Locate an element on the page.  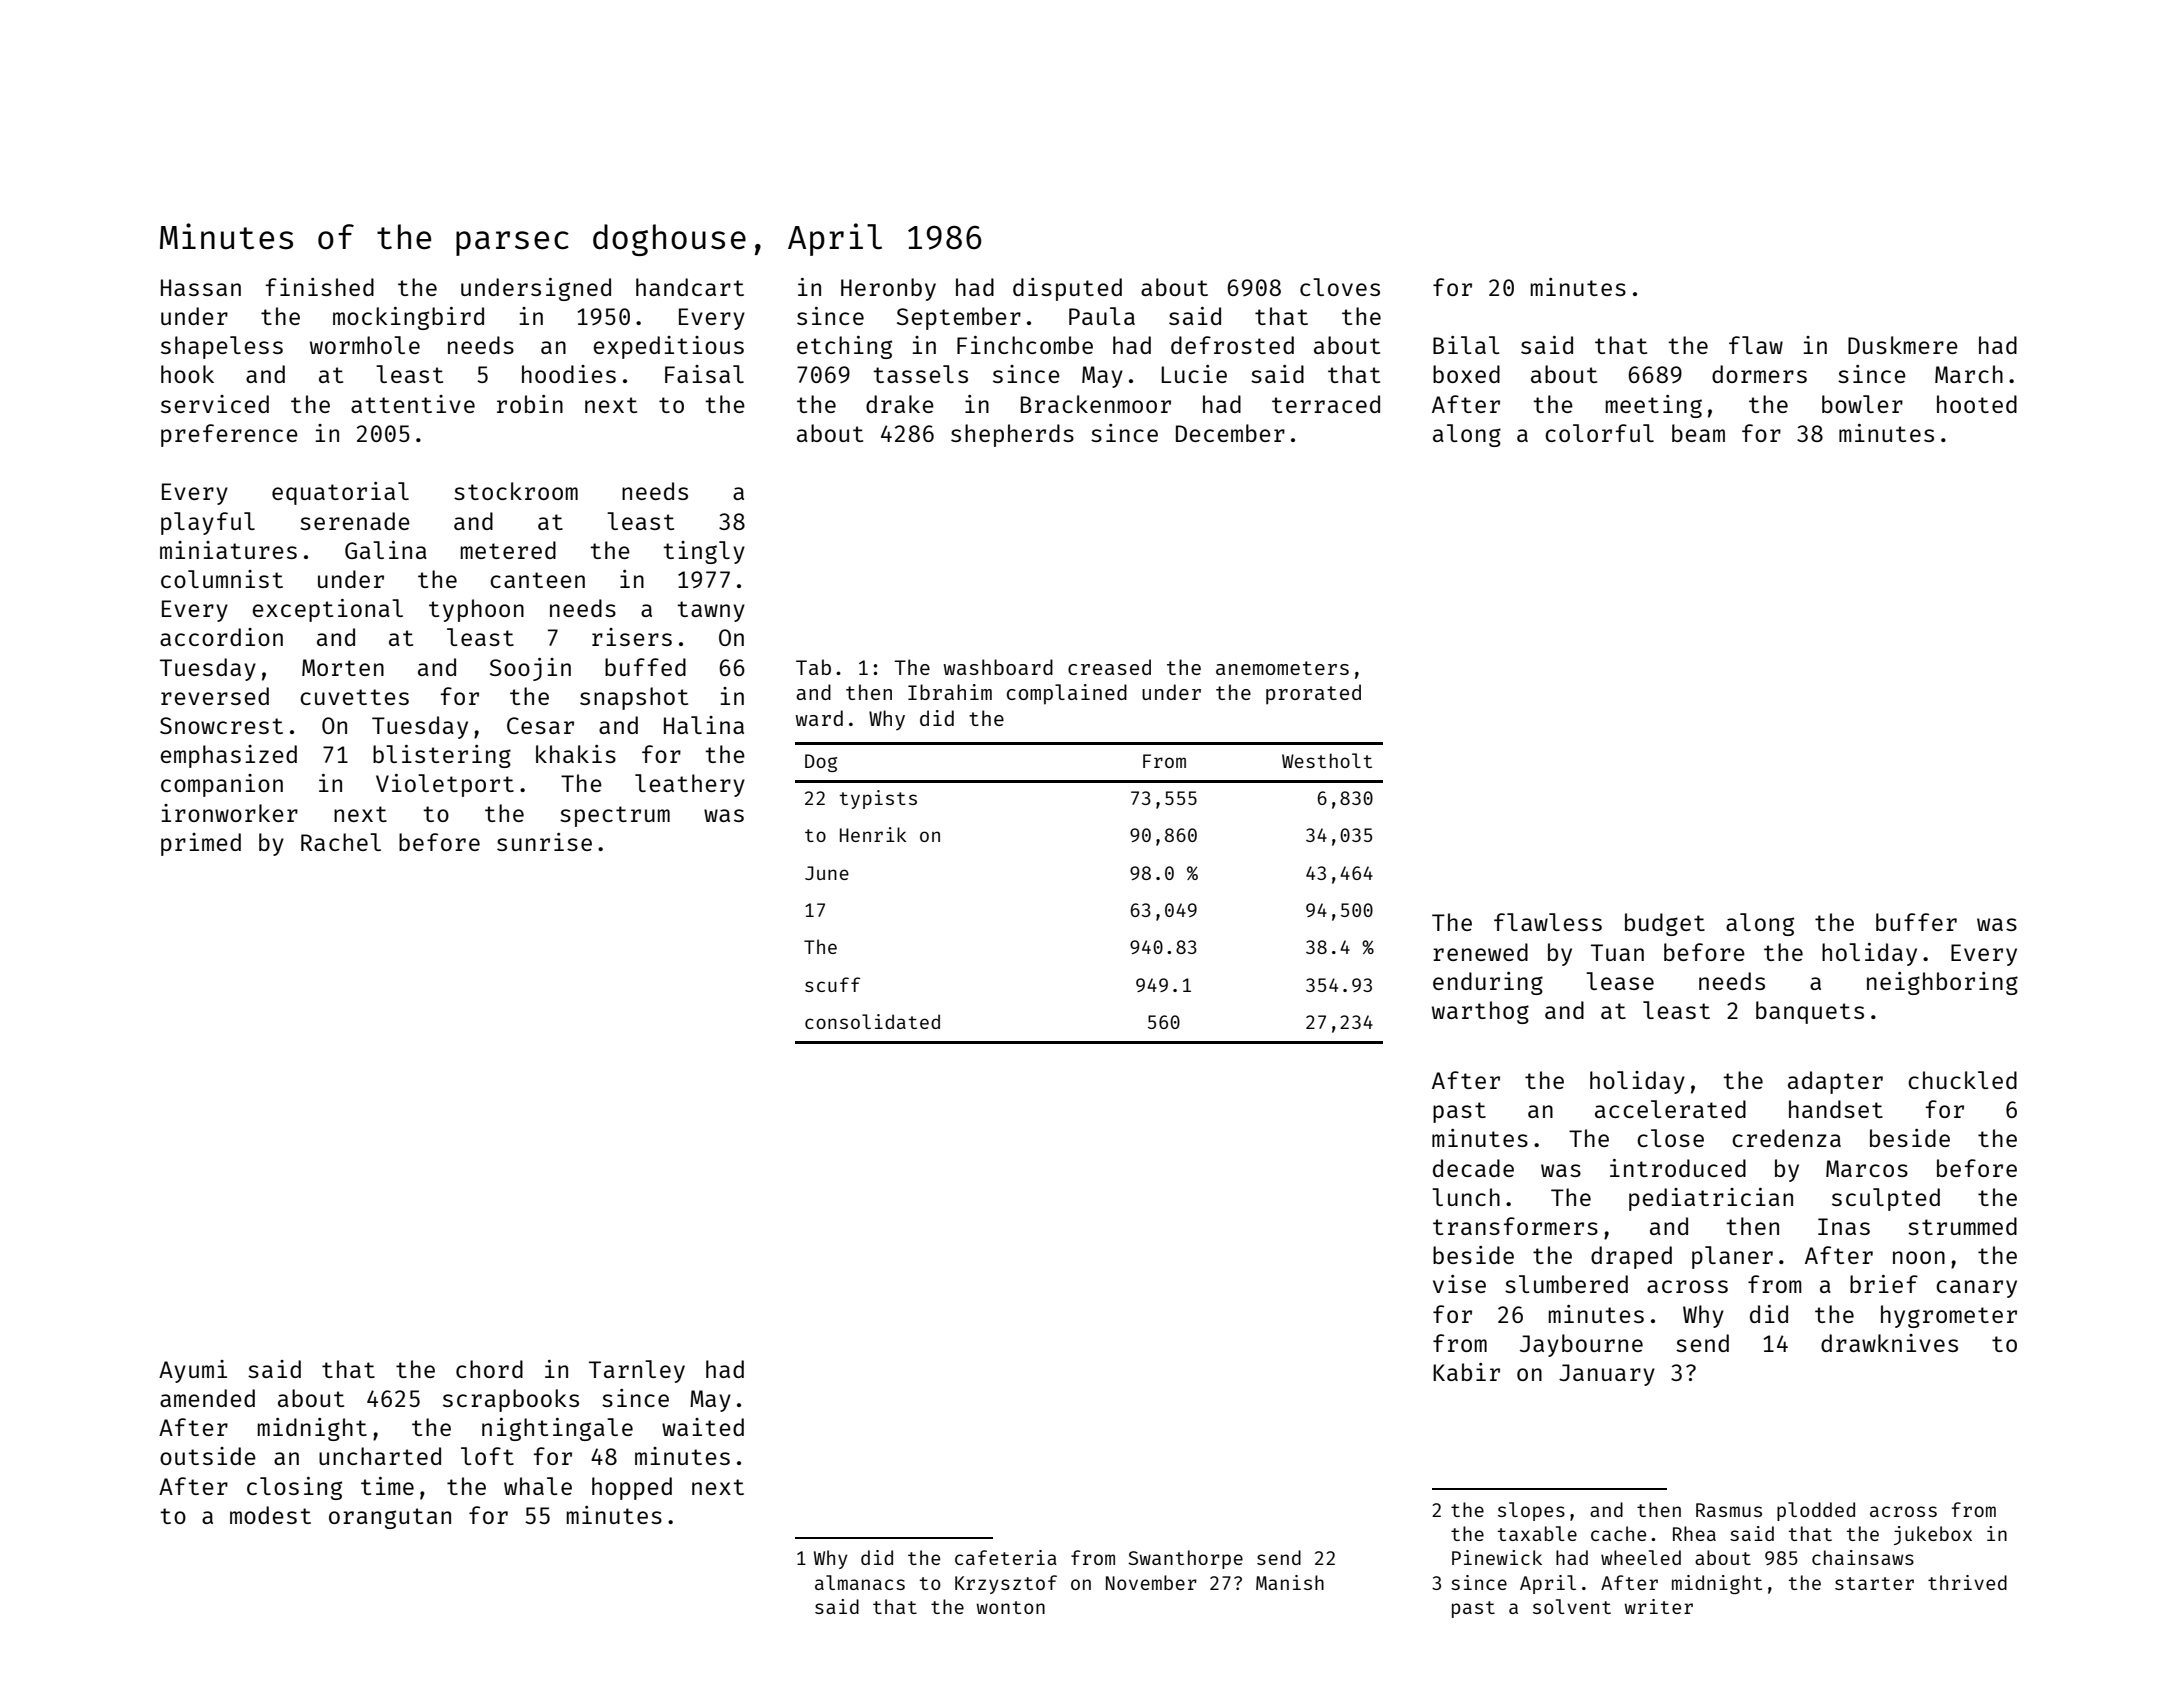
disputed is located at coordinates (1067, 289).
